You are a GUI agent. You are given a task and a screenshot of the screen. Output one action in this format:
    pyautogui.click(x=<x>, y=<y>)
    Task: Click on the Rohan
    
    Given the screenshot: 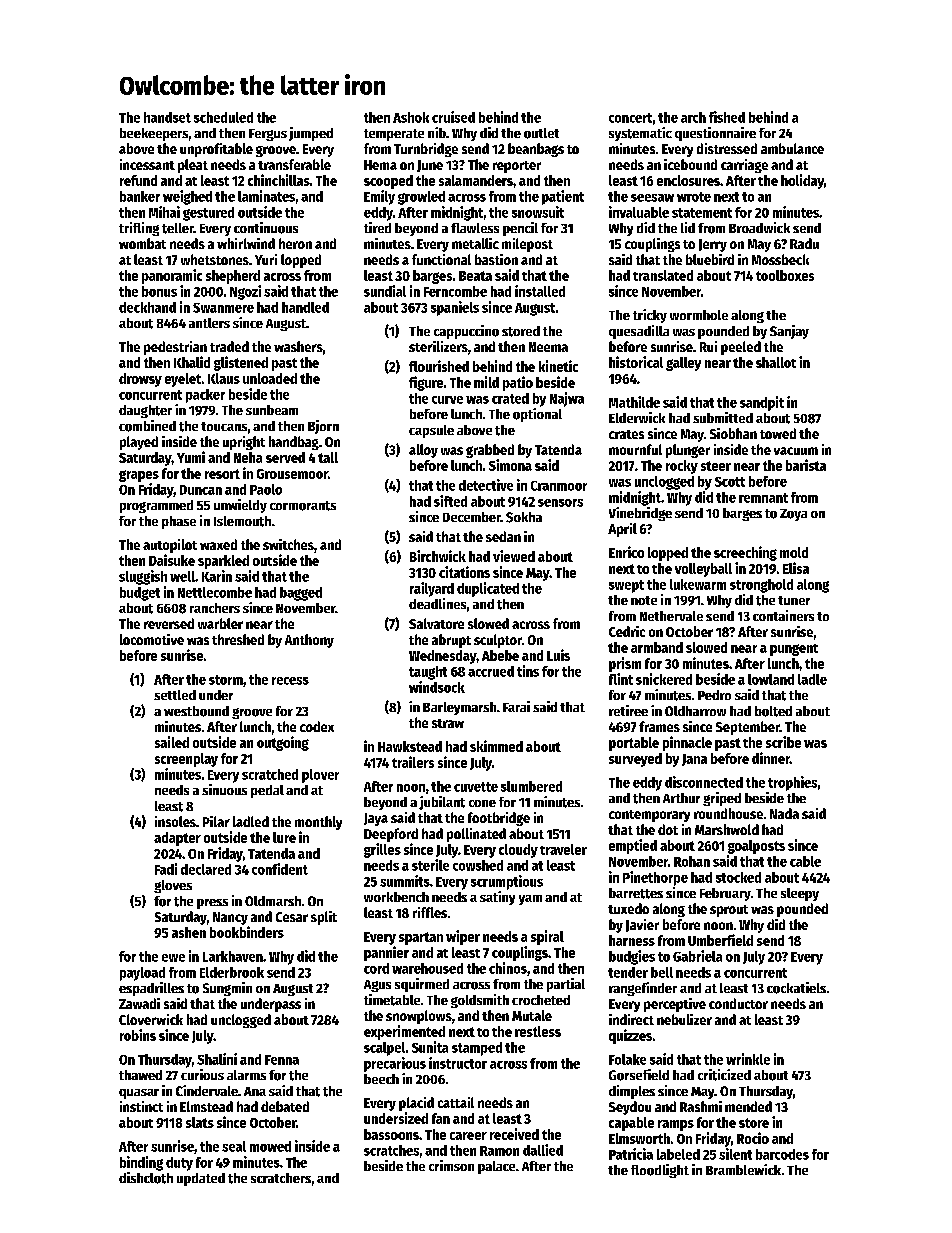 What is the action you would take?
    pyautogui.click(x=692, y=861)
